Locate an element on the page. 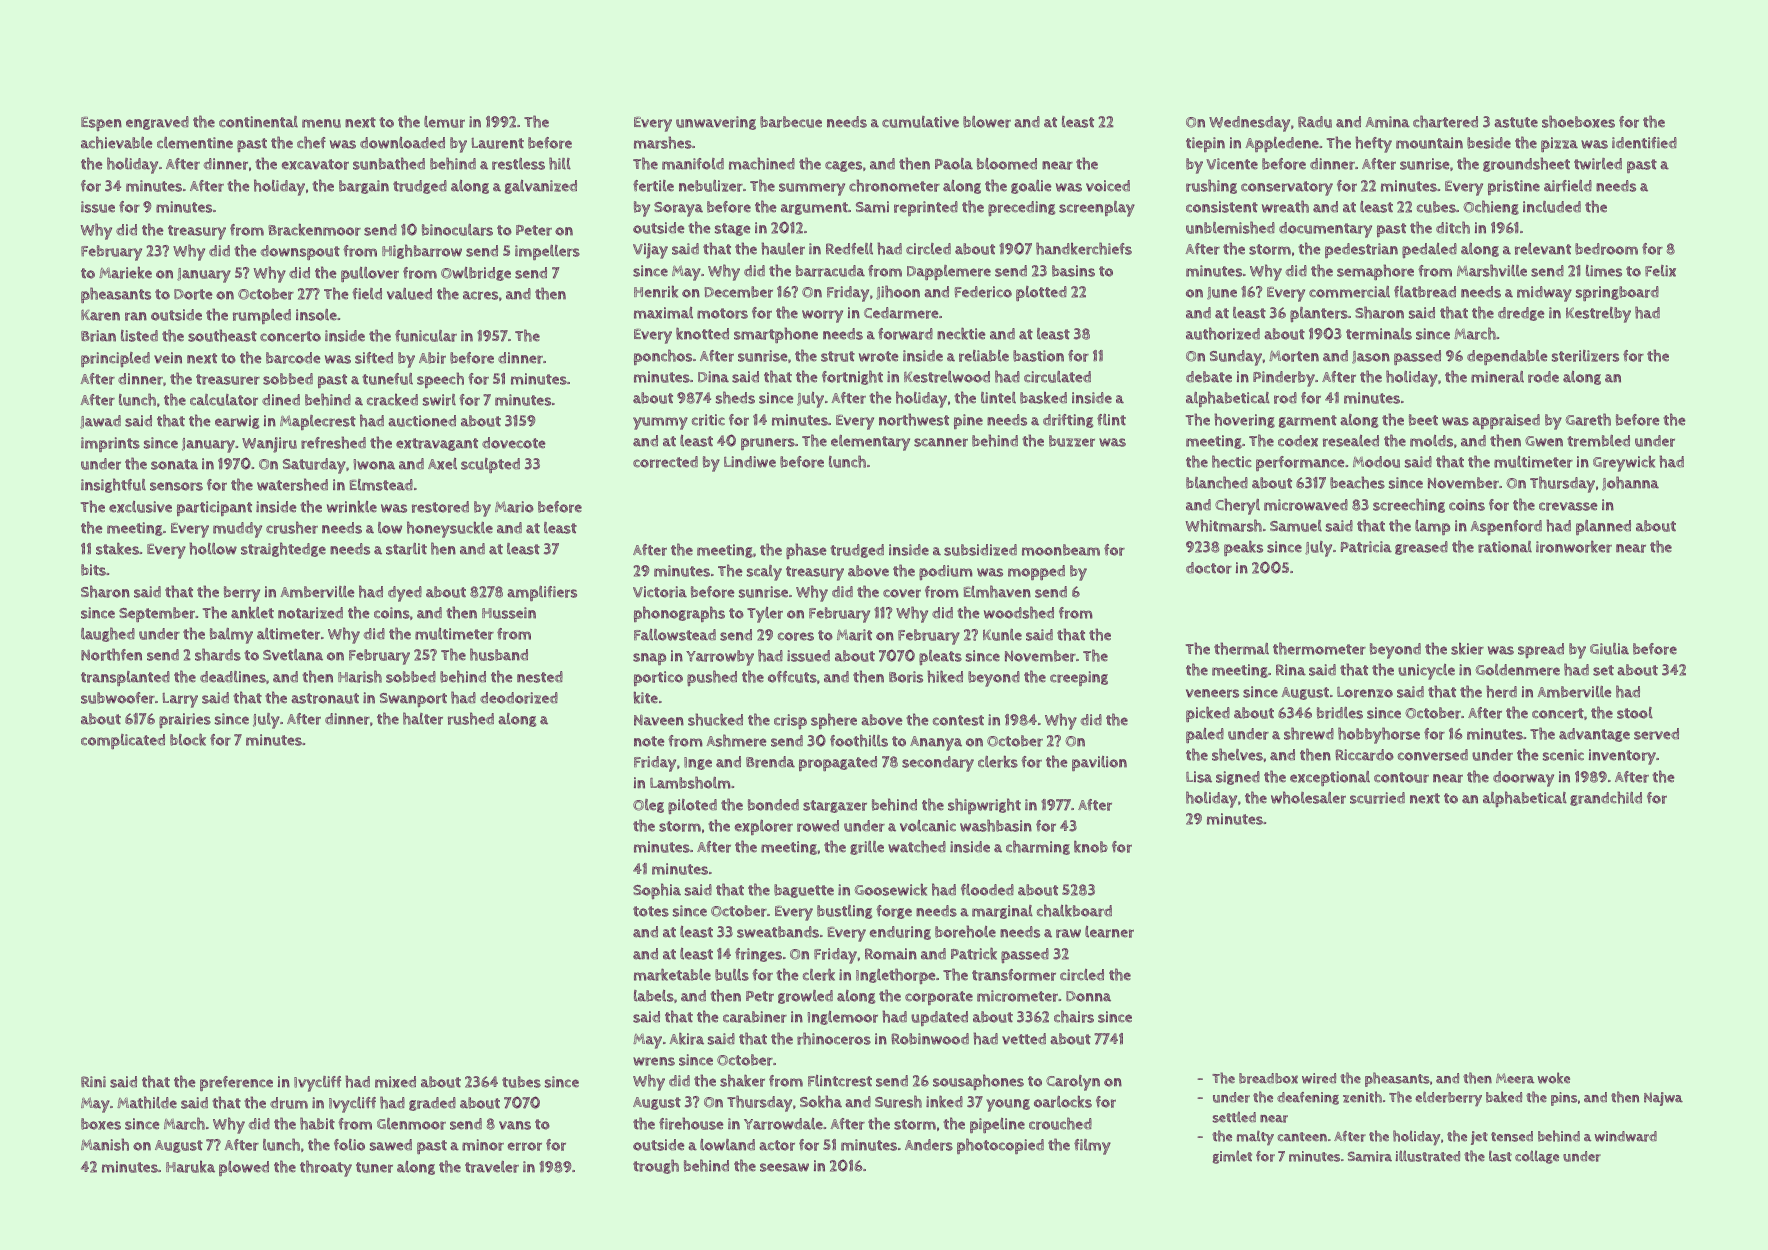  achievable is located at coordinates (116, 142).
